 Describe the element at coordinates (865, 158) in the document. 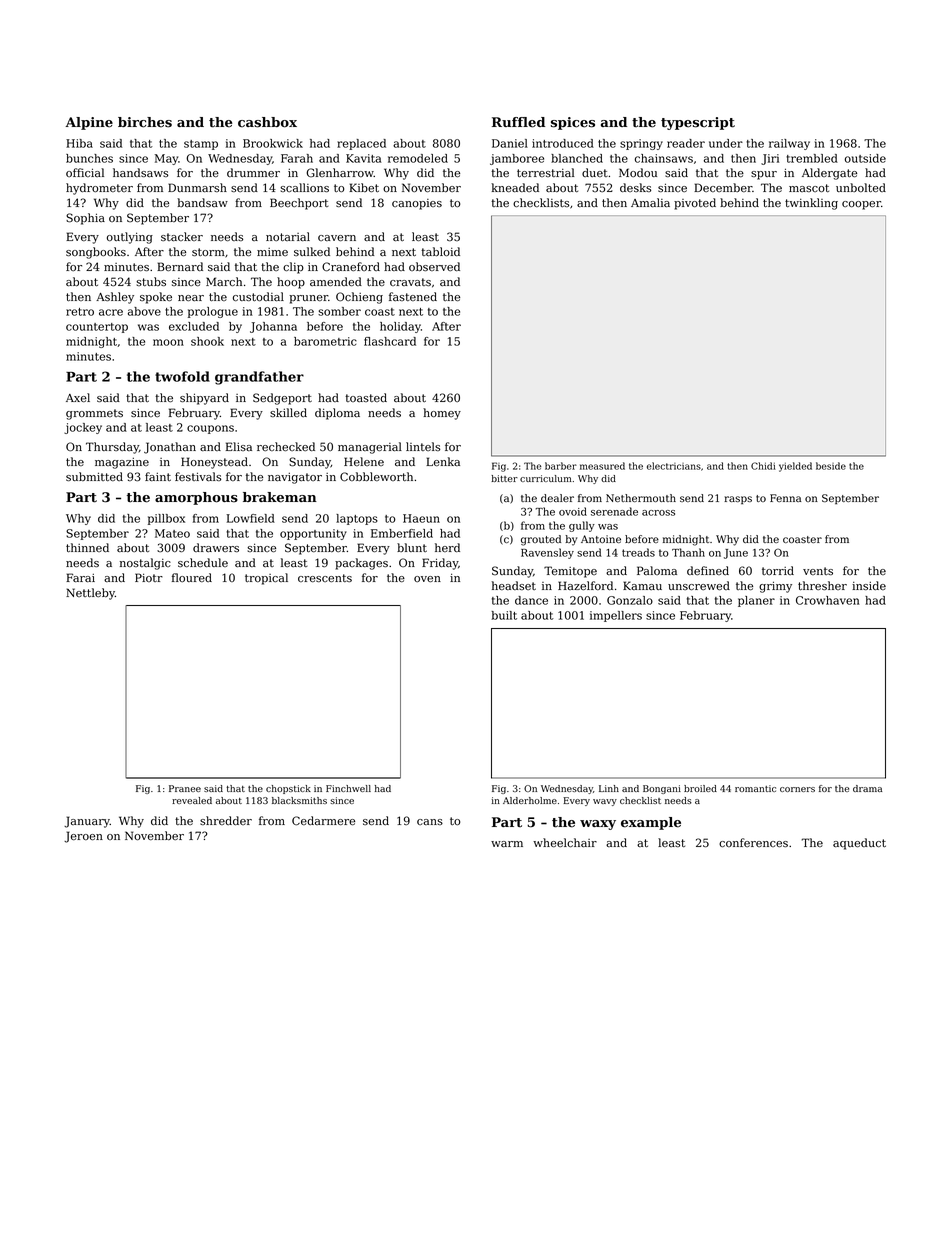

I see `outside` at that location.
